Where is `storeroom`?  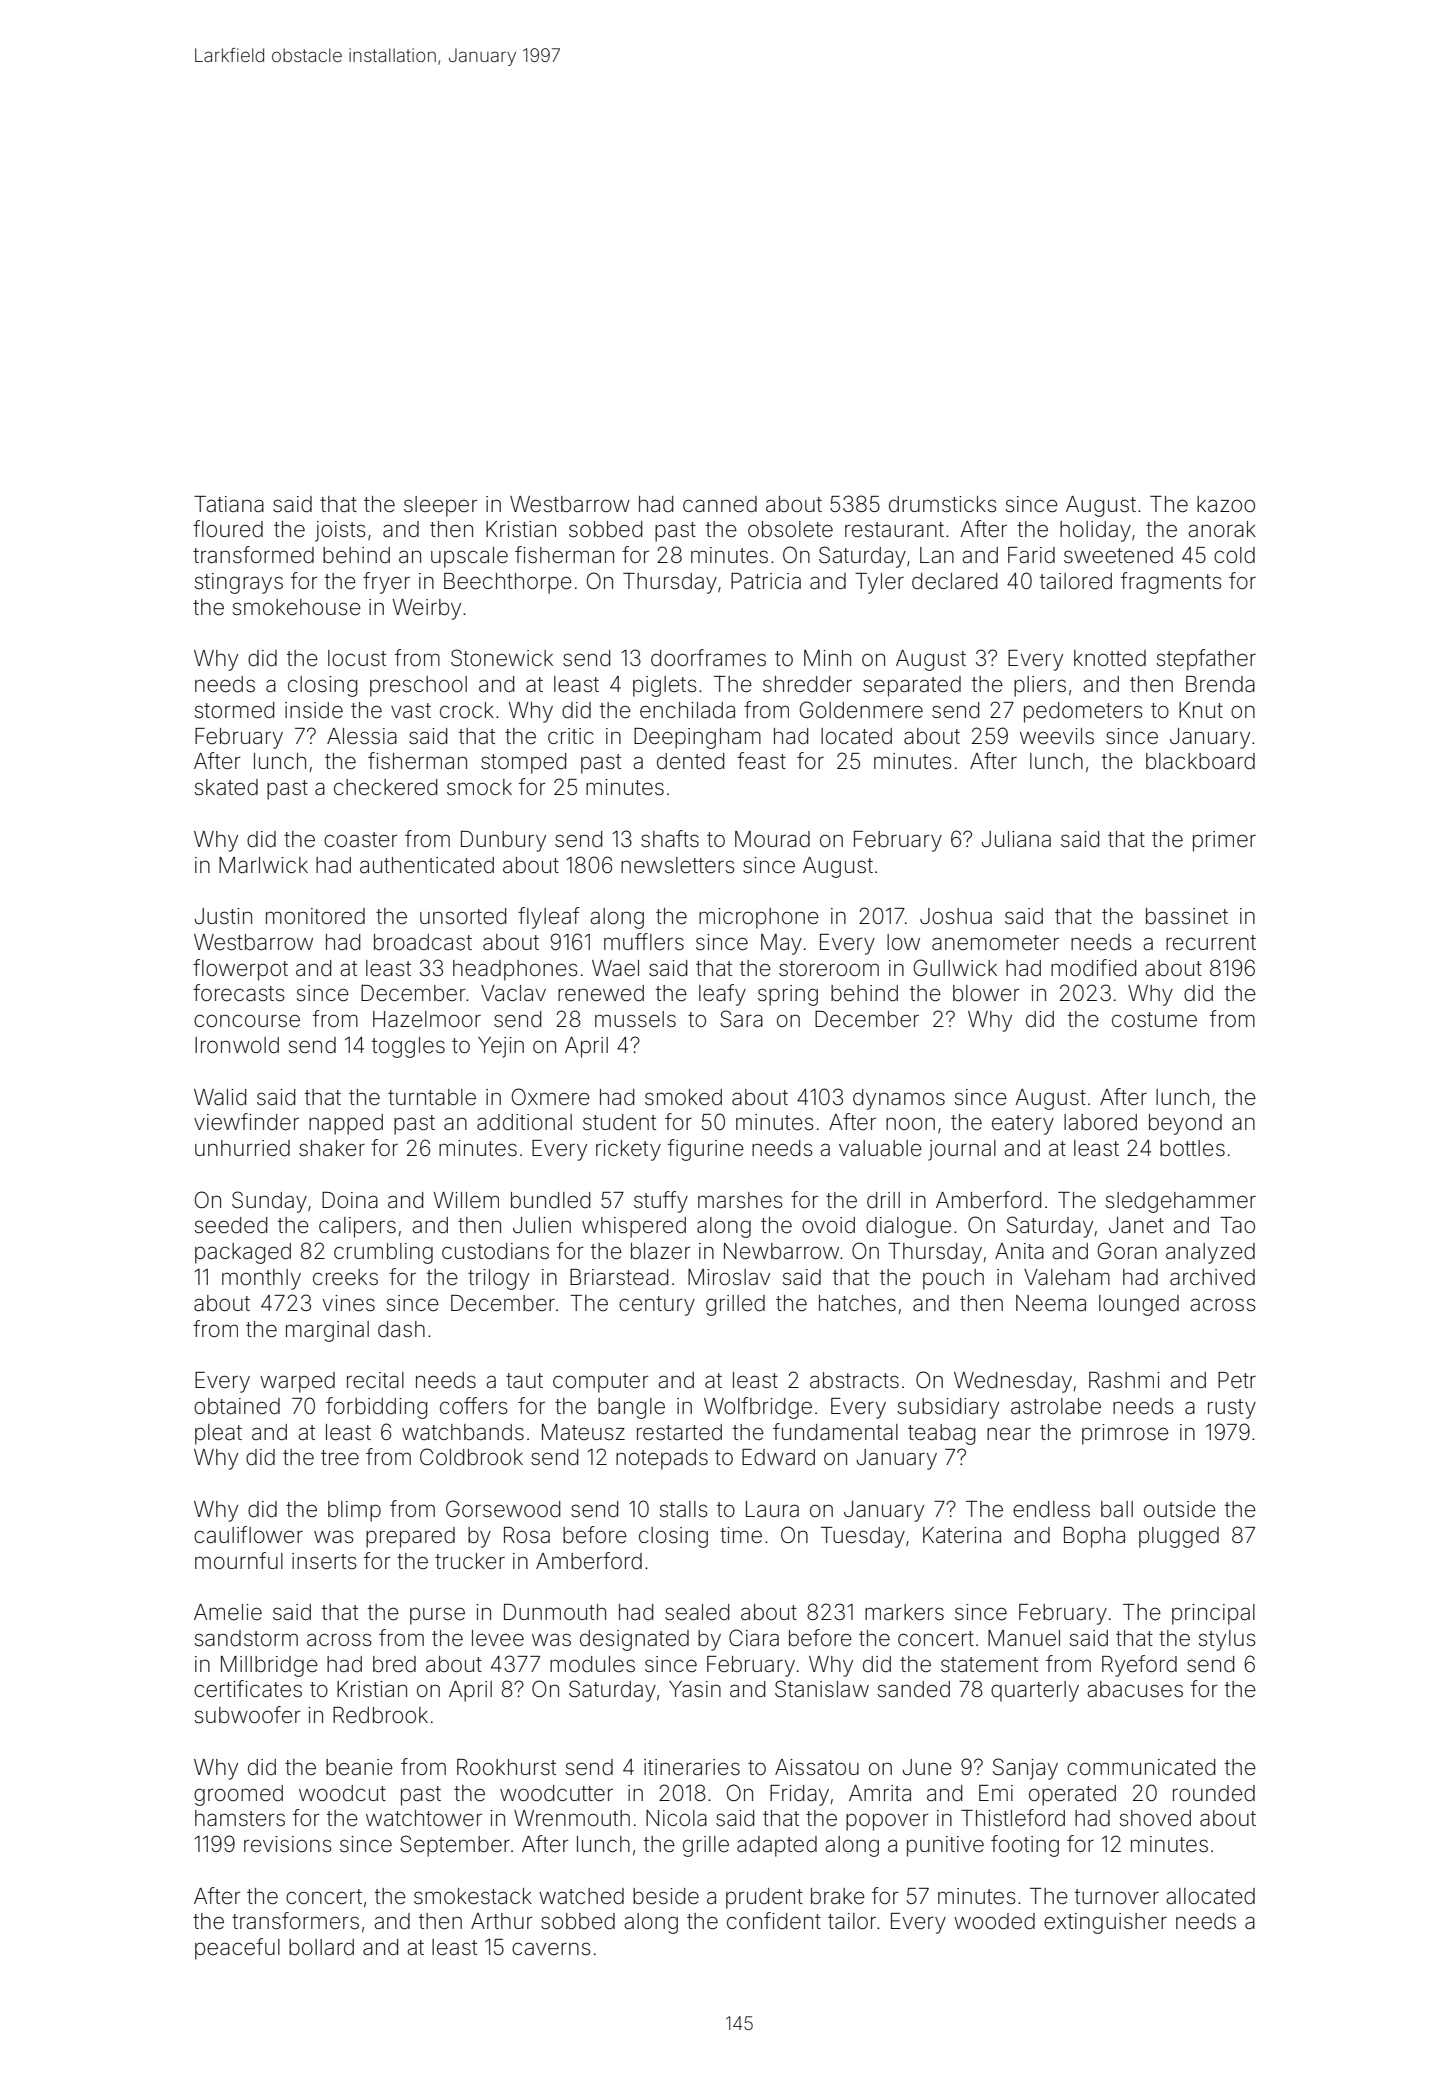
storeroom is located at coordinates (829, 969).
